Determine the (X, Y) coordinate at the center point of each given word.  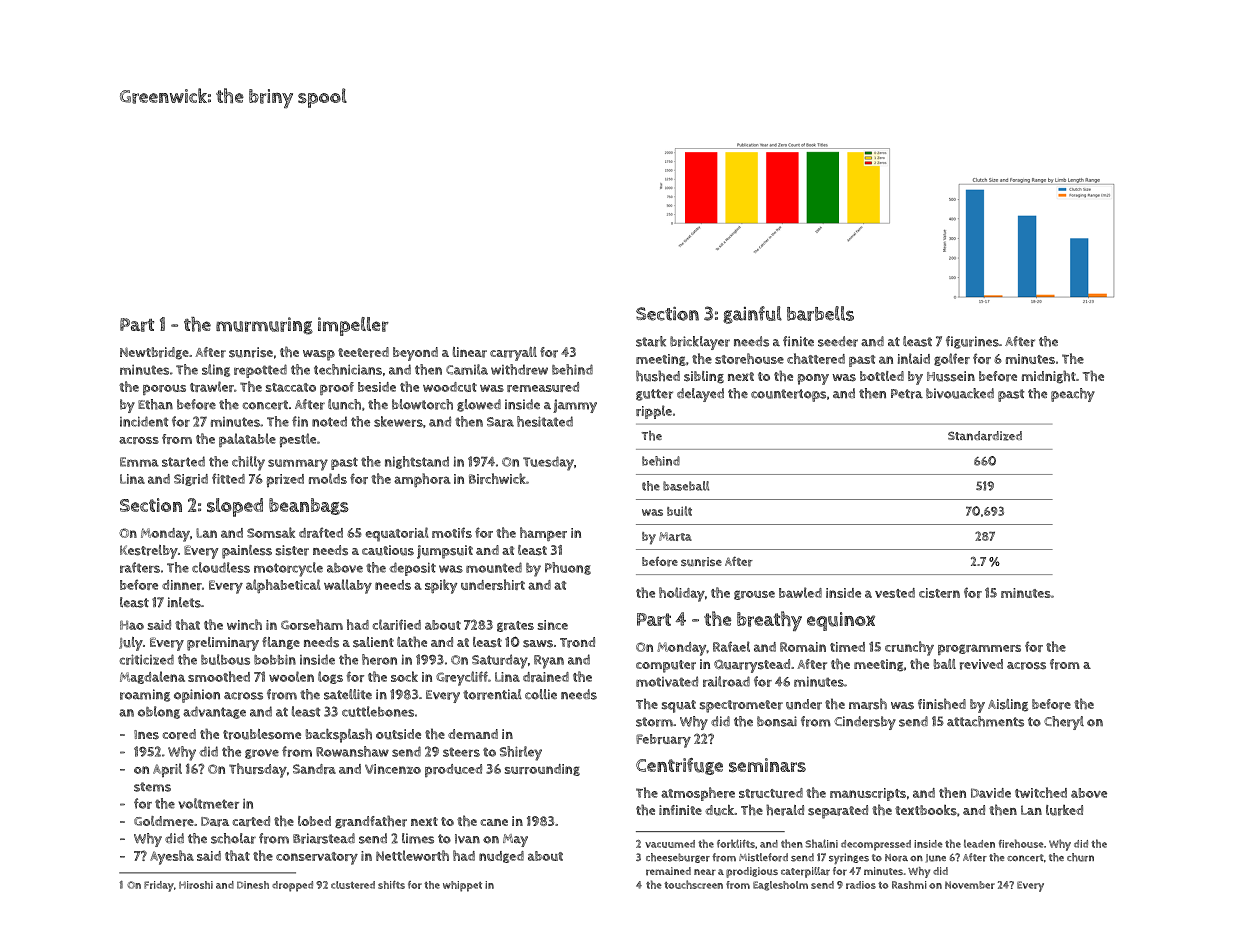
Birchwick (497, 478)
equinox (841, 621)
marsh (868, 704)
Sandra (314, 769)
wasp (319, 355)
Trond (577, 642)
